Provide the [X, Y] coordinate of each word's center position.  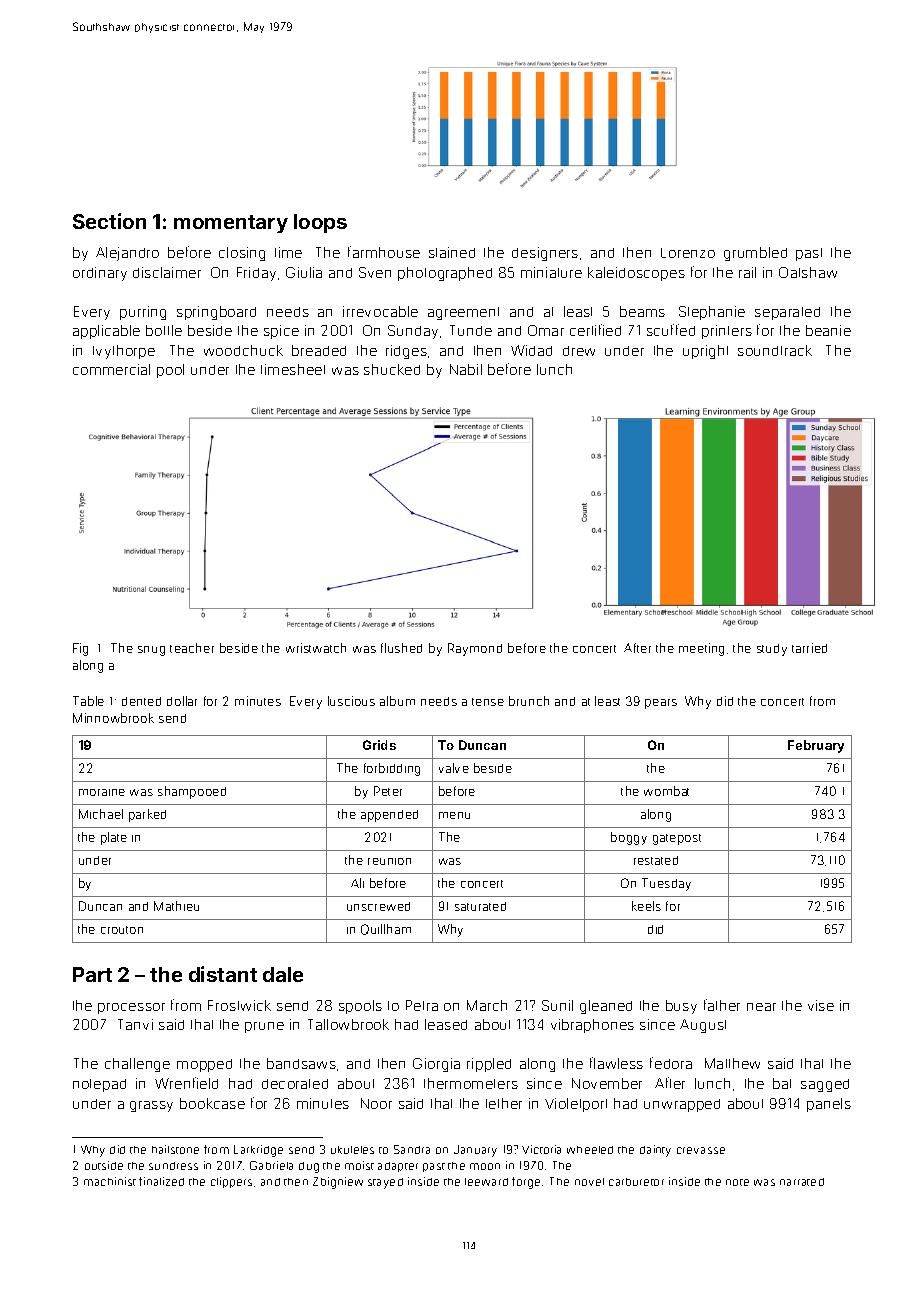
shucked [392, 369]
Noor [376, 1103]
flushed [401, 648]
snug [151, 651]
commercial [111, 369]
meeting [701, 649]
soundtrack [775, 350]
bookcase [212, 1103]
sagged [825, 1085]
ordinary [100, 274]
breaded [319, 350]
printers [727, 332]
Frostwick [239, 1005]
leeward [486, 1182]
